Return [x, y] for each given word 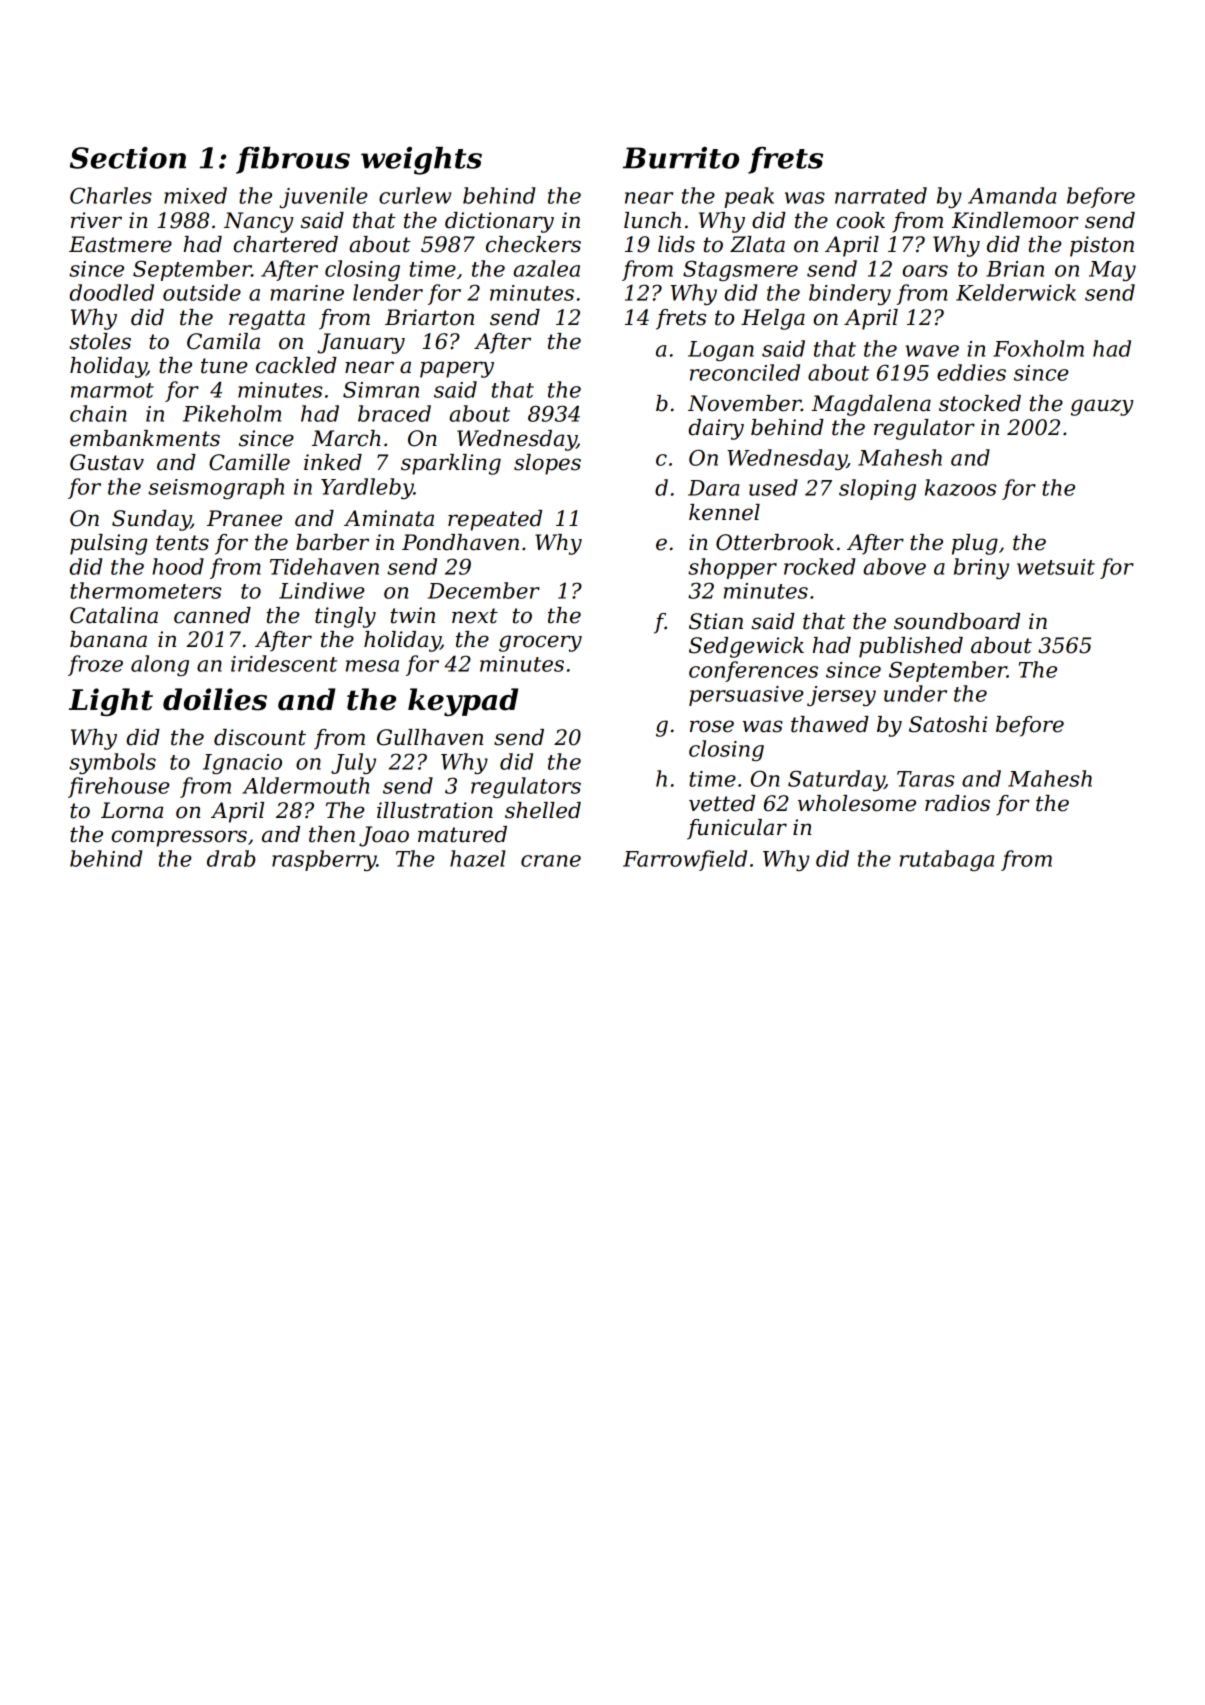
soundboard [957, 621]
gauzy [1102, 407]
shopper [732, 568]
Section [128, 158]
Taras [926, 779]
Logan [721, 351]
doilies [215, 699]
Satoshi [948, 724]
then [332, 834]
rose [712, 726]
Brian [1015, 269]
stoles [100, 341]
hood [178, 566]
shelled [543, 810]
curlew [415, 195]
